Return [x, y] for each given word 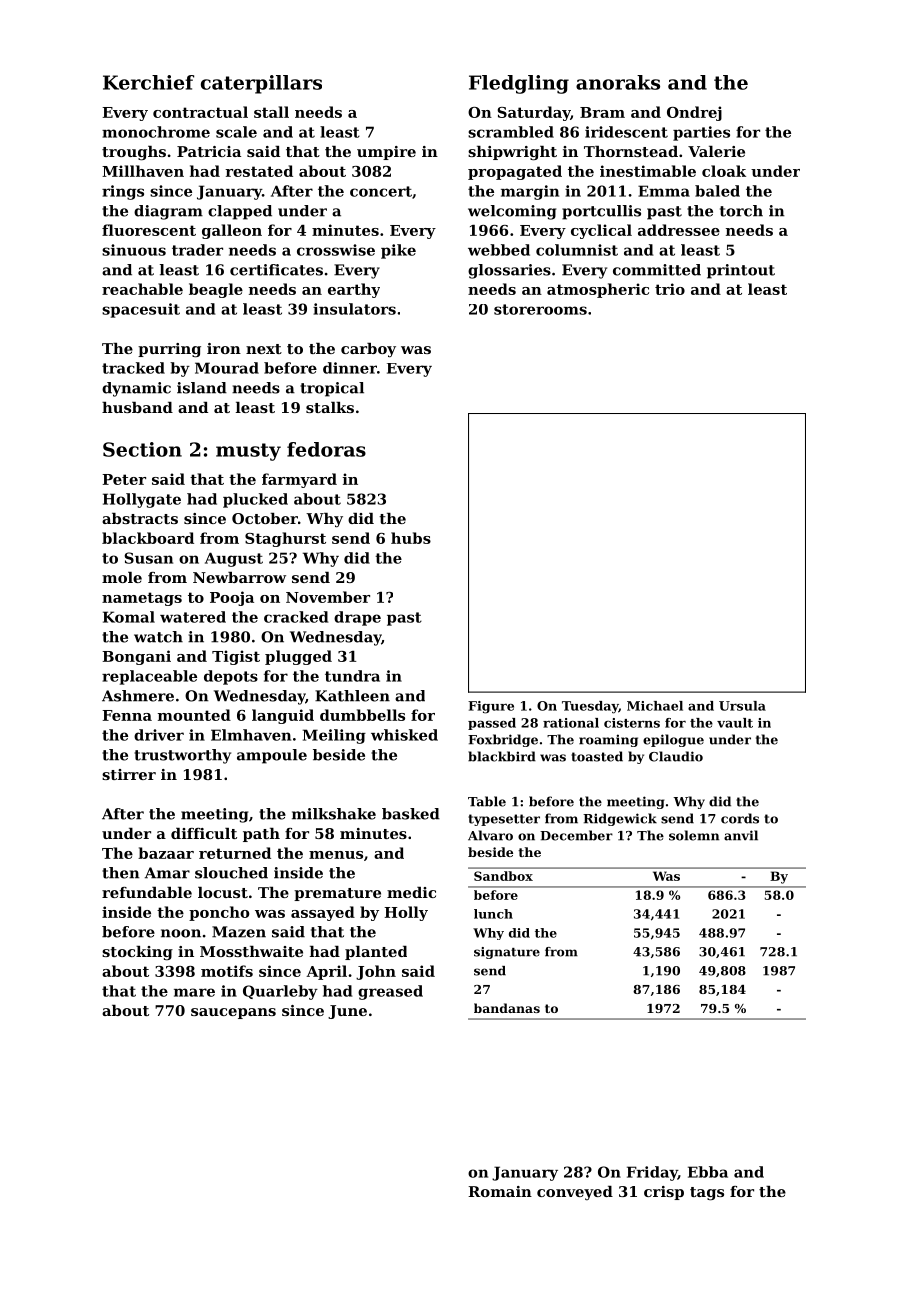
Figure [491, 707]
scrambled [511, 132]
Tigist [236, 657]
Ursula [742, 706]
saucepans [233, 1013]
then [121, 873]
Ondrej [694, 113]
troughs [134, 153]
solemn [694, 835]
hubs [411, 538]
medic [411, 892]
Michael [655, 706]
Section [142, 449]
